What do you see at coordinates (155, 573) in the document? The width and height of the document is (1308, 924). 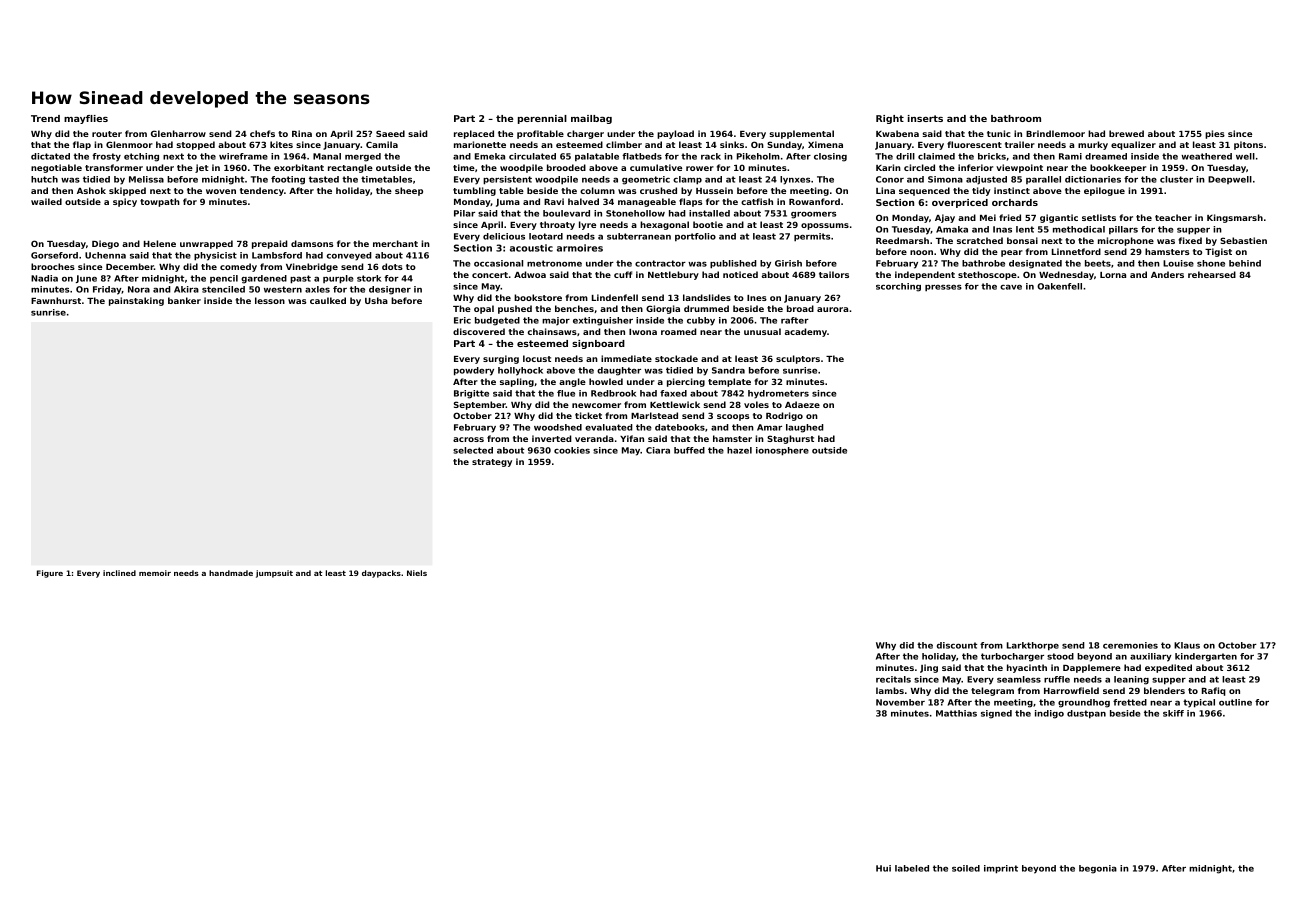 I see `memoir` at bounding box center [155, 573].
